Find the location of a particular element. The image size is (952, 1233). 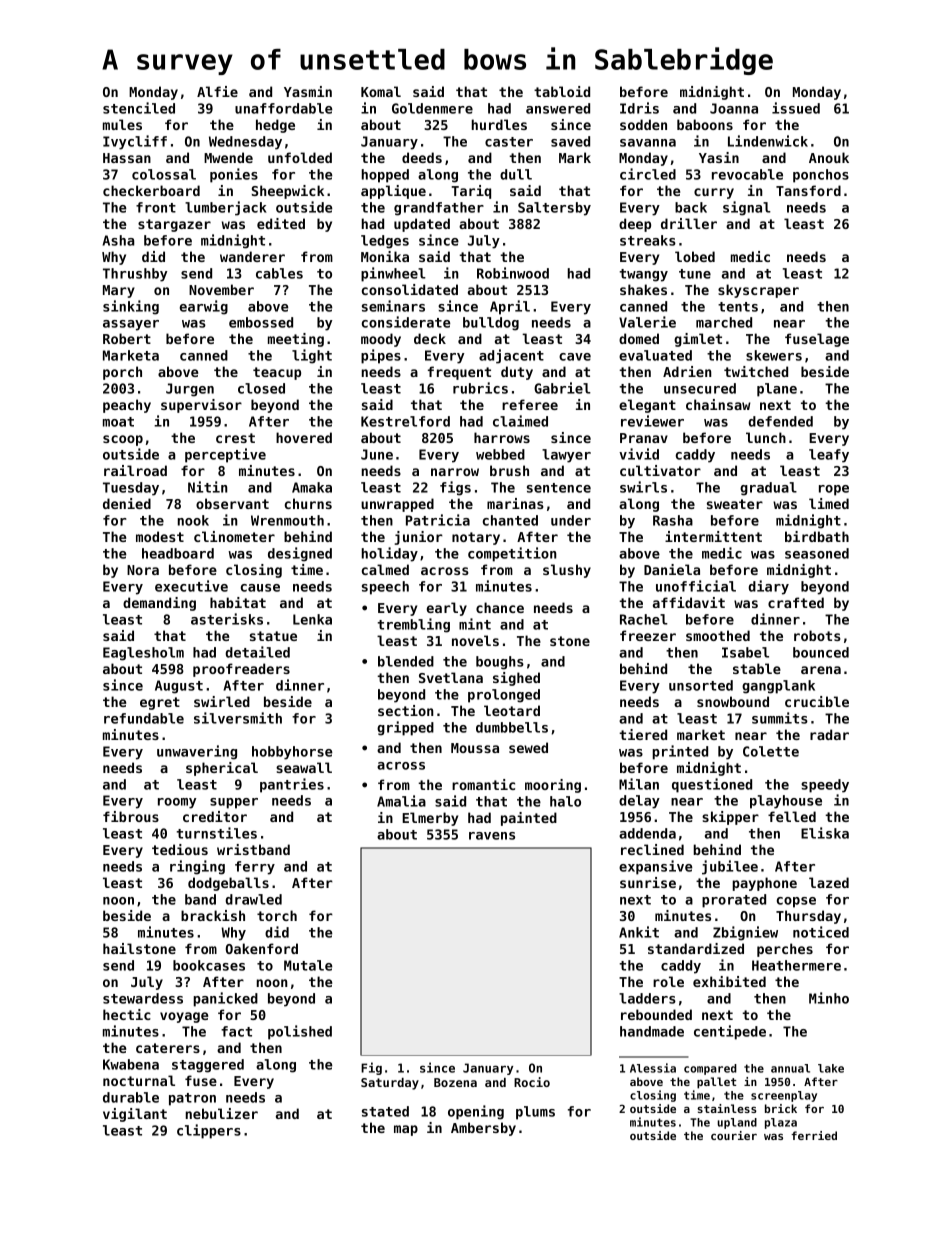

robots is located at coordinates (817, 635).
